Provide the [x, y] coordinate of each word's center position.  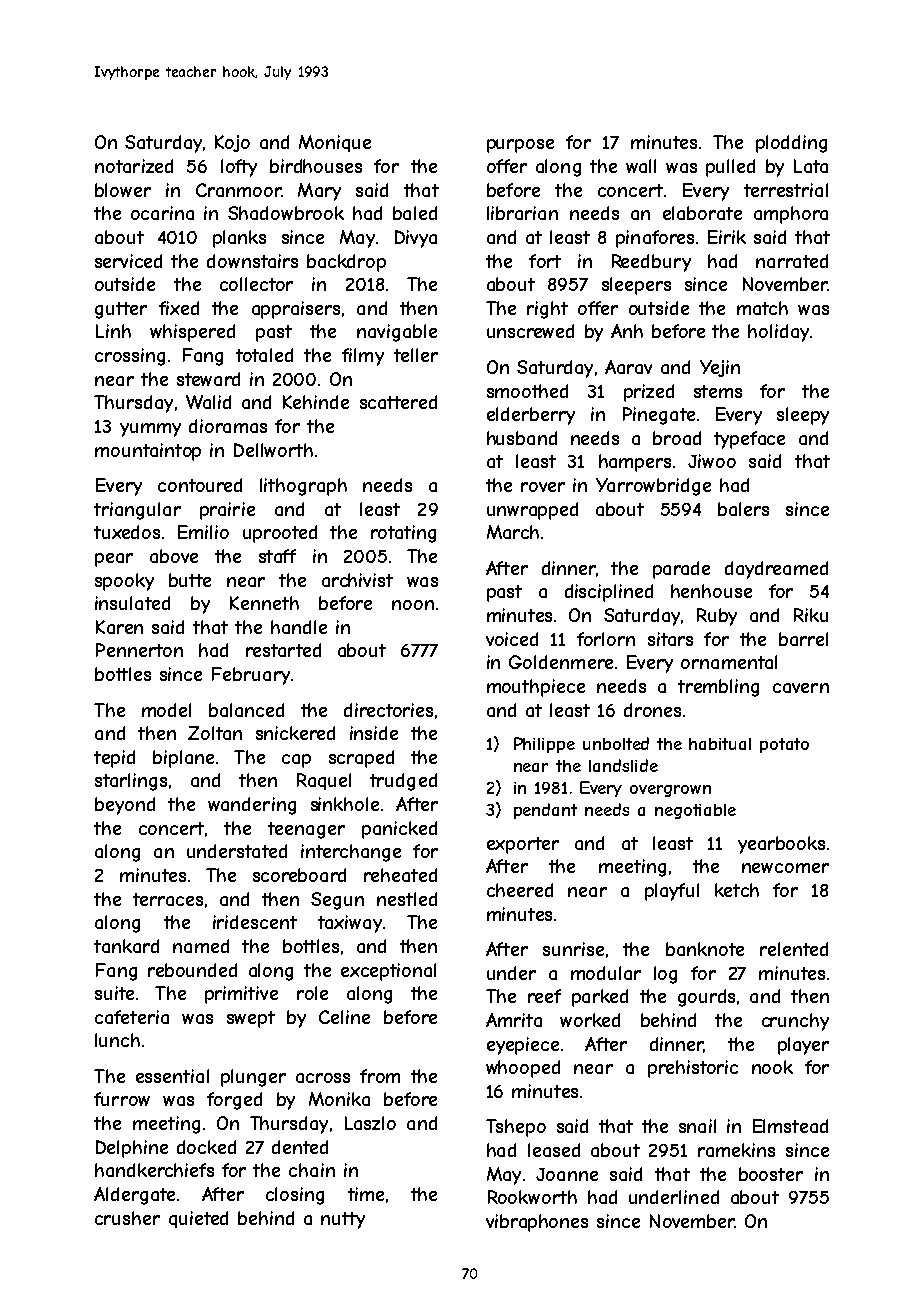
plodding [791, 144]
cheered [520, 890]
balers [743, 509]
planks [239, 239]
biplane [183, 759]
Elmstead [790, 1126]
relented [794, 949]
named [201, 946]
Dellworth [273, 450]
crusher [127, 1218]
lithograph [303, 487]
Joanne [567, 1174]
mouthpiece [536, 688]
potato [784, 745]
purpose [520, 146]
